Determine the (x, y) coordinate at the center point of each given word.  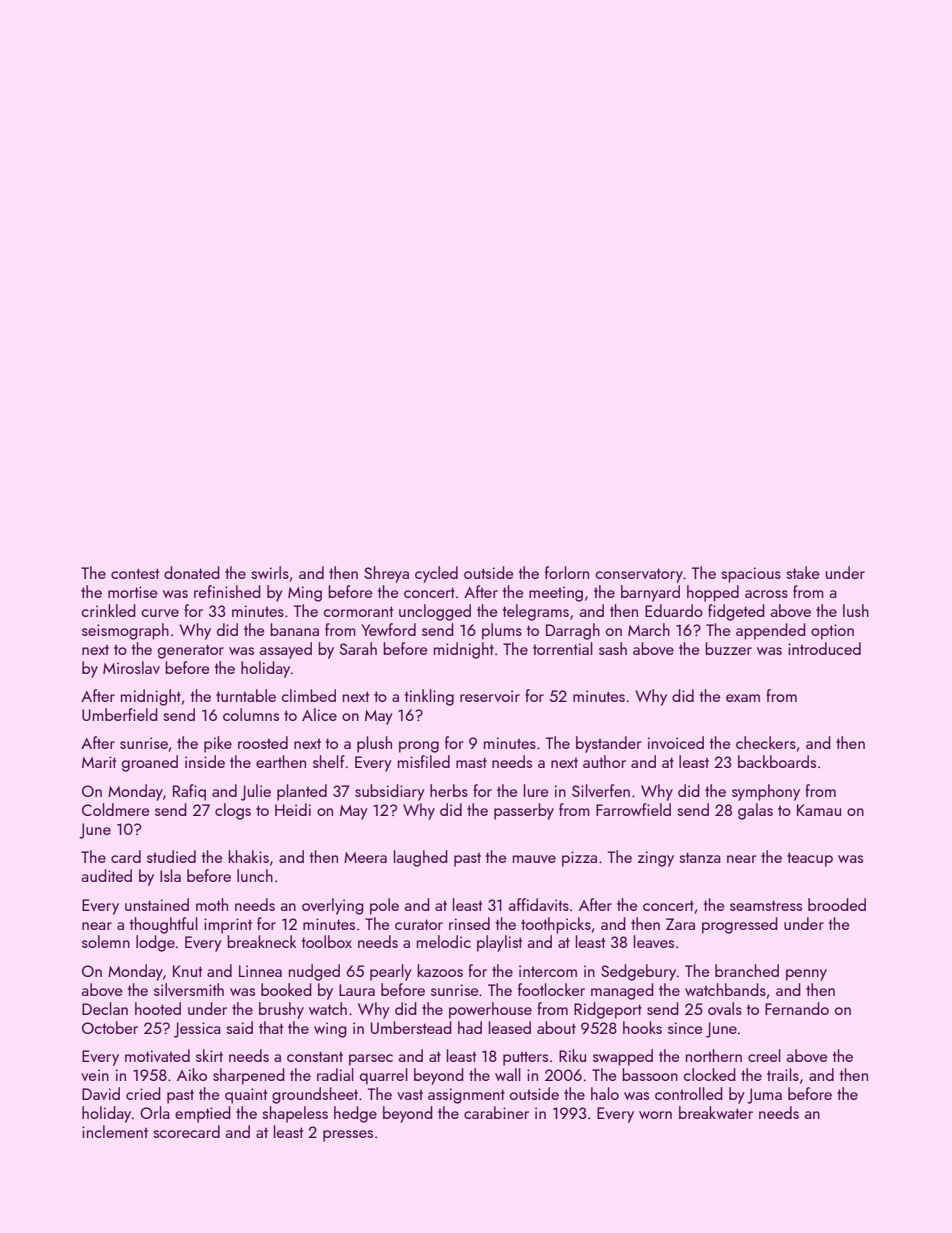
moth (212, 904)
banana (294, 629)
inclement (115, 1131)
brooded (837, 904)
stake (802, 572)
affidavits (539, 904)
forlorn (567, 572)
